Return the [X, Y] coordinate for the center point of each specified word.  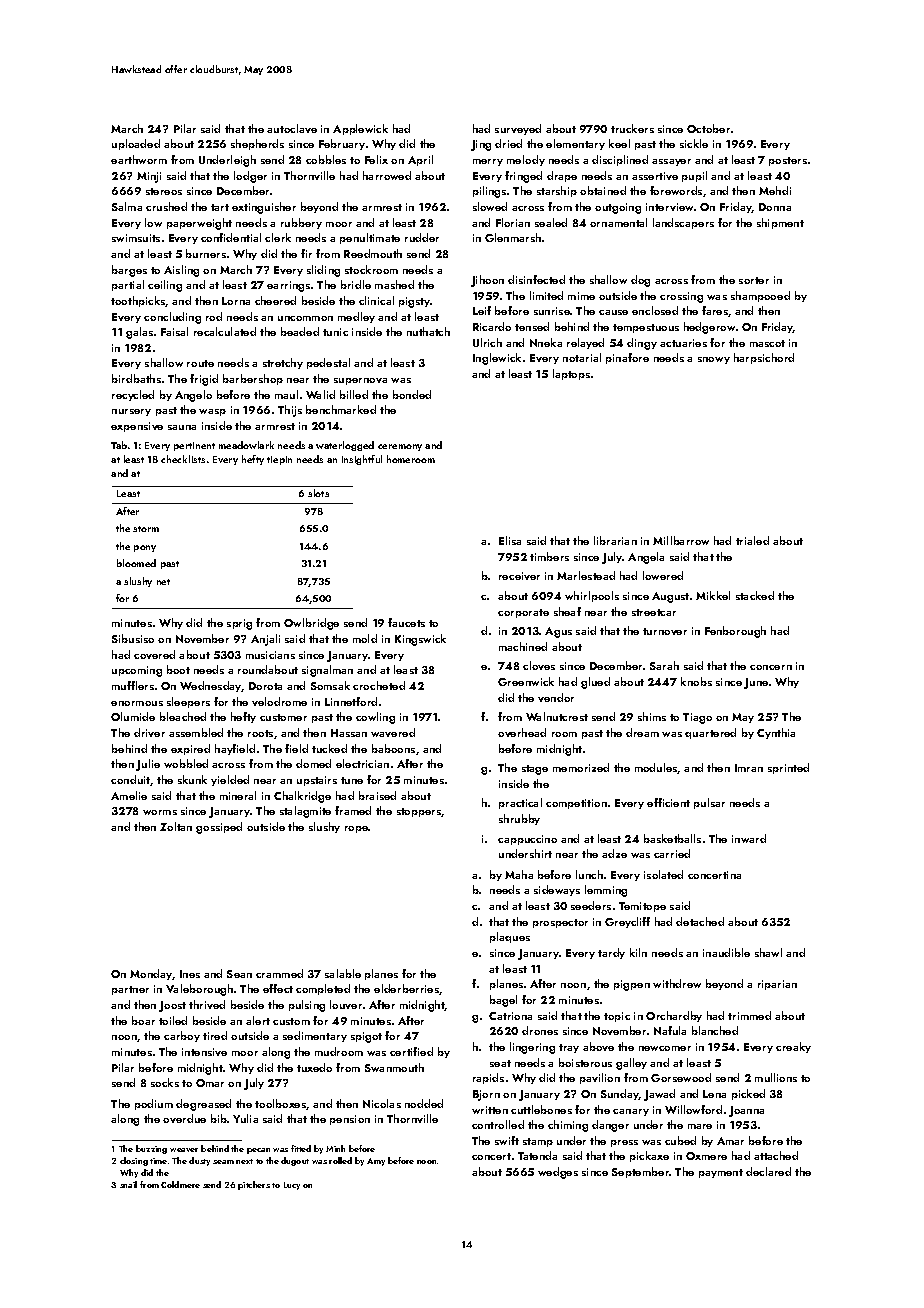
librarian [615, 540]
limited [546, 295]
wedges [558, 1173]
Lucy [292, 1186]
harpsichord [764, 358]
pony [145, 548]
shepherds [257, 144]
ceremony [400, 447]
